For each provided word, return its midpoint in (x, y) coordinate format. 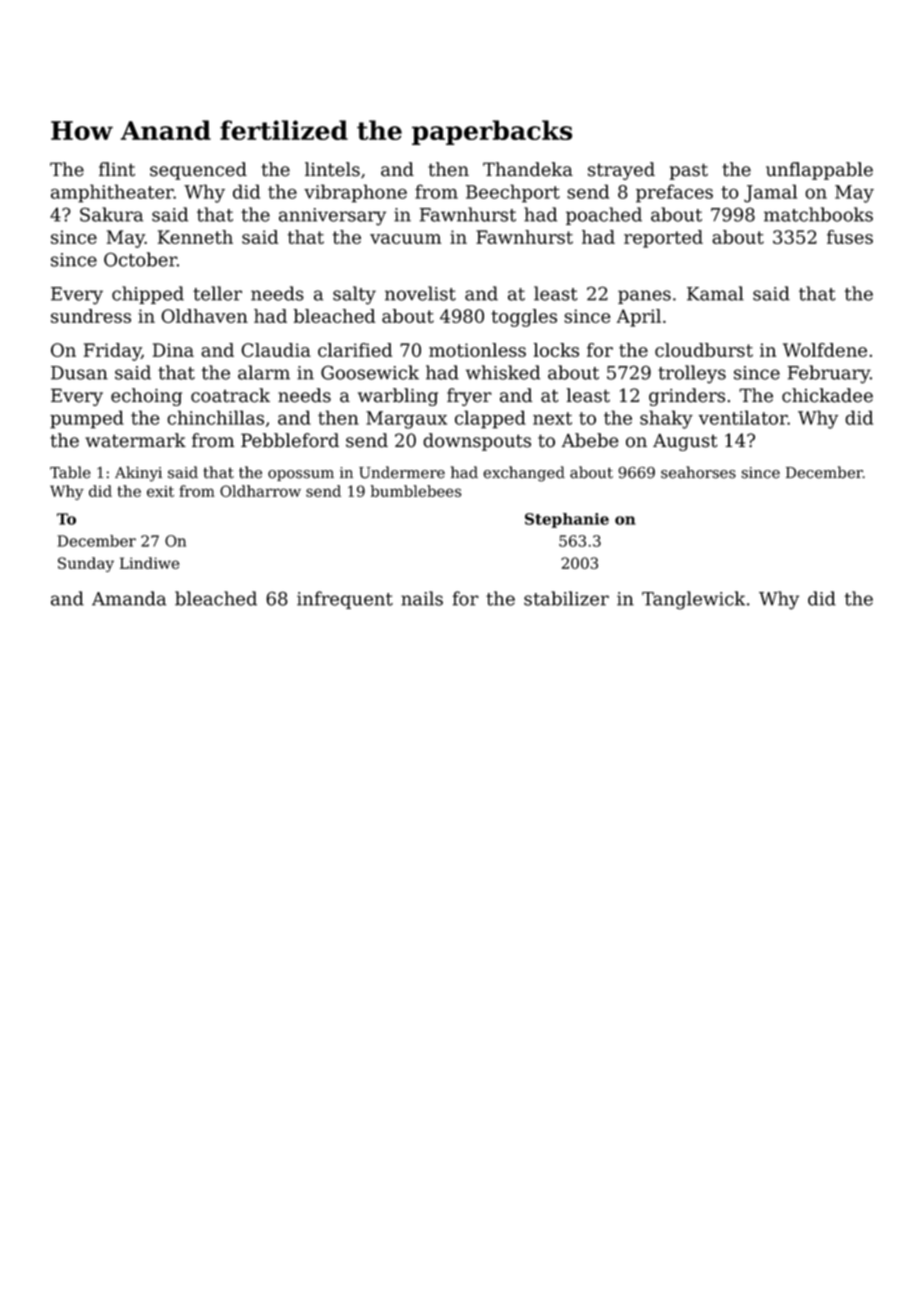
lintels (332, 169)
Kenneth (195, 237)
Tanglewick (693, 600)
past (689, 171)
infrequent (345, 600)
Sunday (86, 564)
